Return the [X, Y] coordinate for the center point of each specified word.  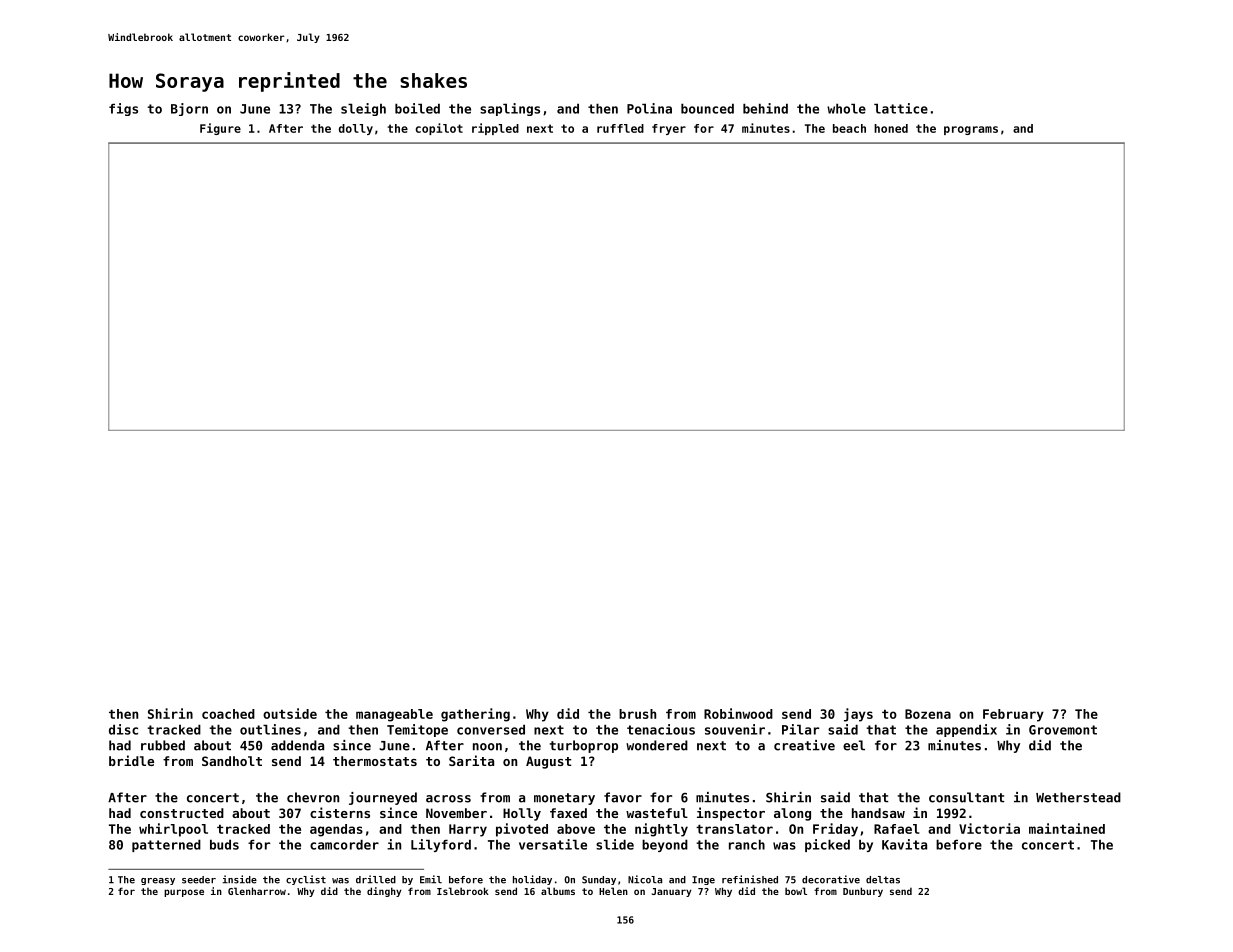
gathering [475, 715]
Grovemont [1063, 730]
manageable [394, 715]
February [1013, 715]
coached [228, 714]
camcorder [344, 844]
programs [971, 130]
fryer [669, 129]
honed [891, 128]
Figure [220, 129]
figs [123, 109]
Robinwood [738, 713]
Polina [649, 108]
